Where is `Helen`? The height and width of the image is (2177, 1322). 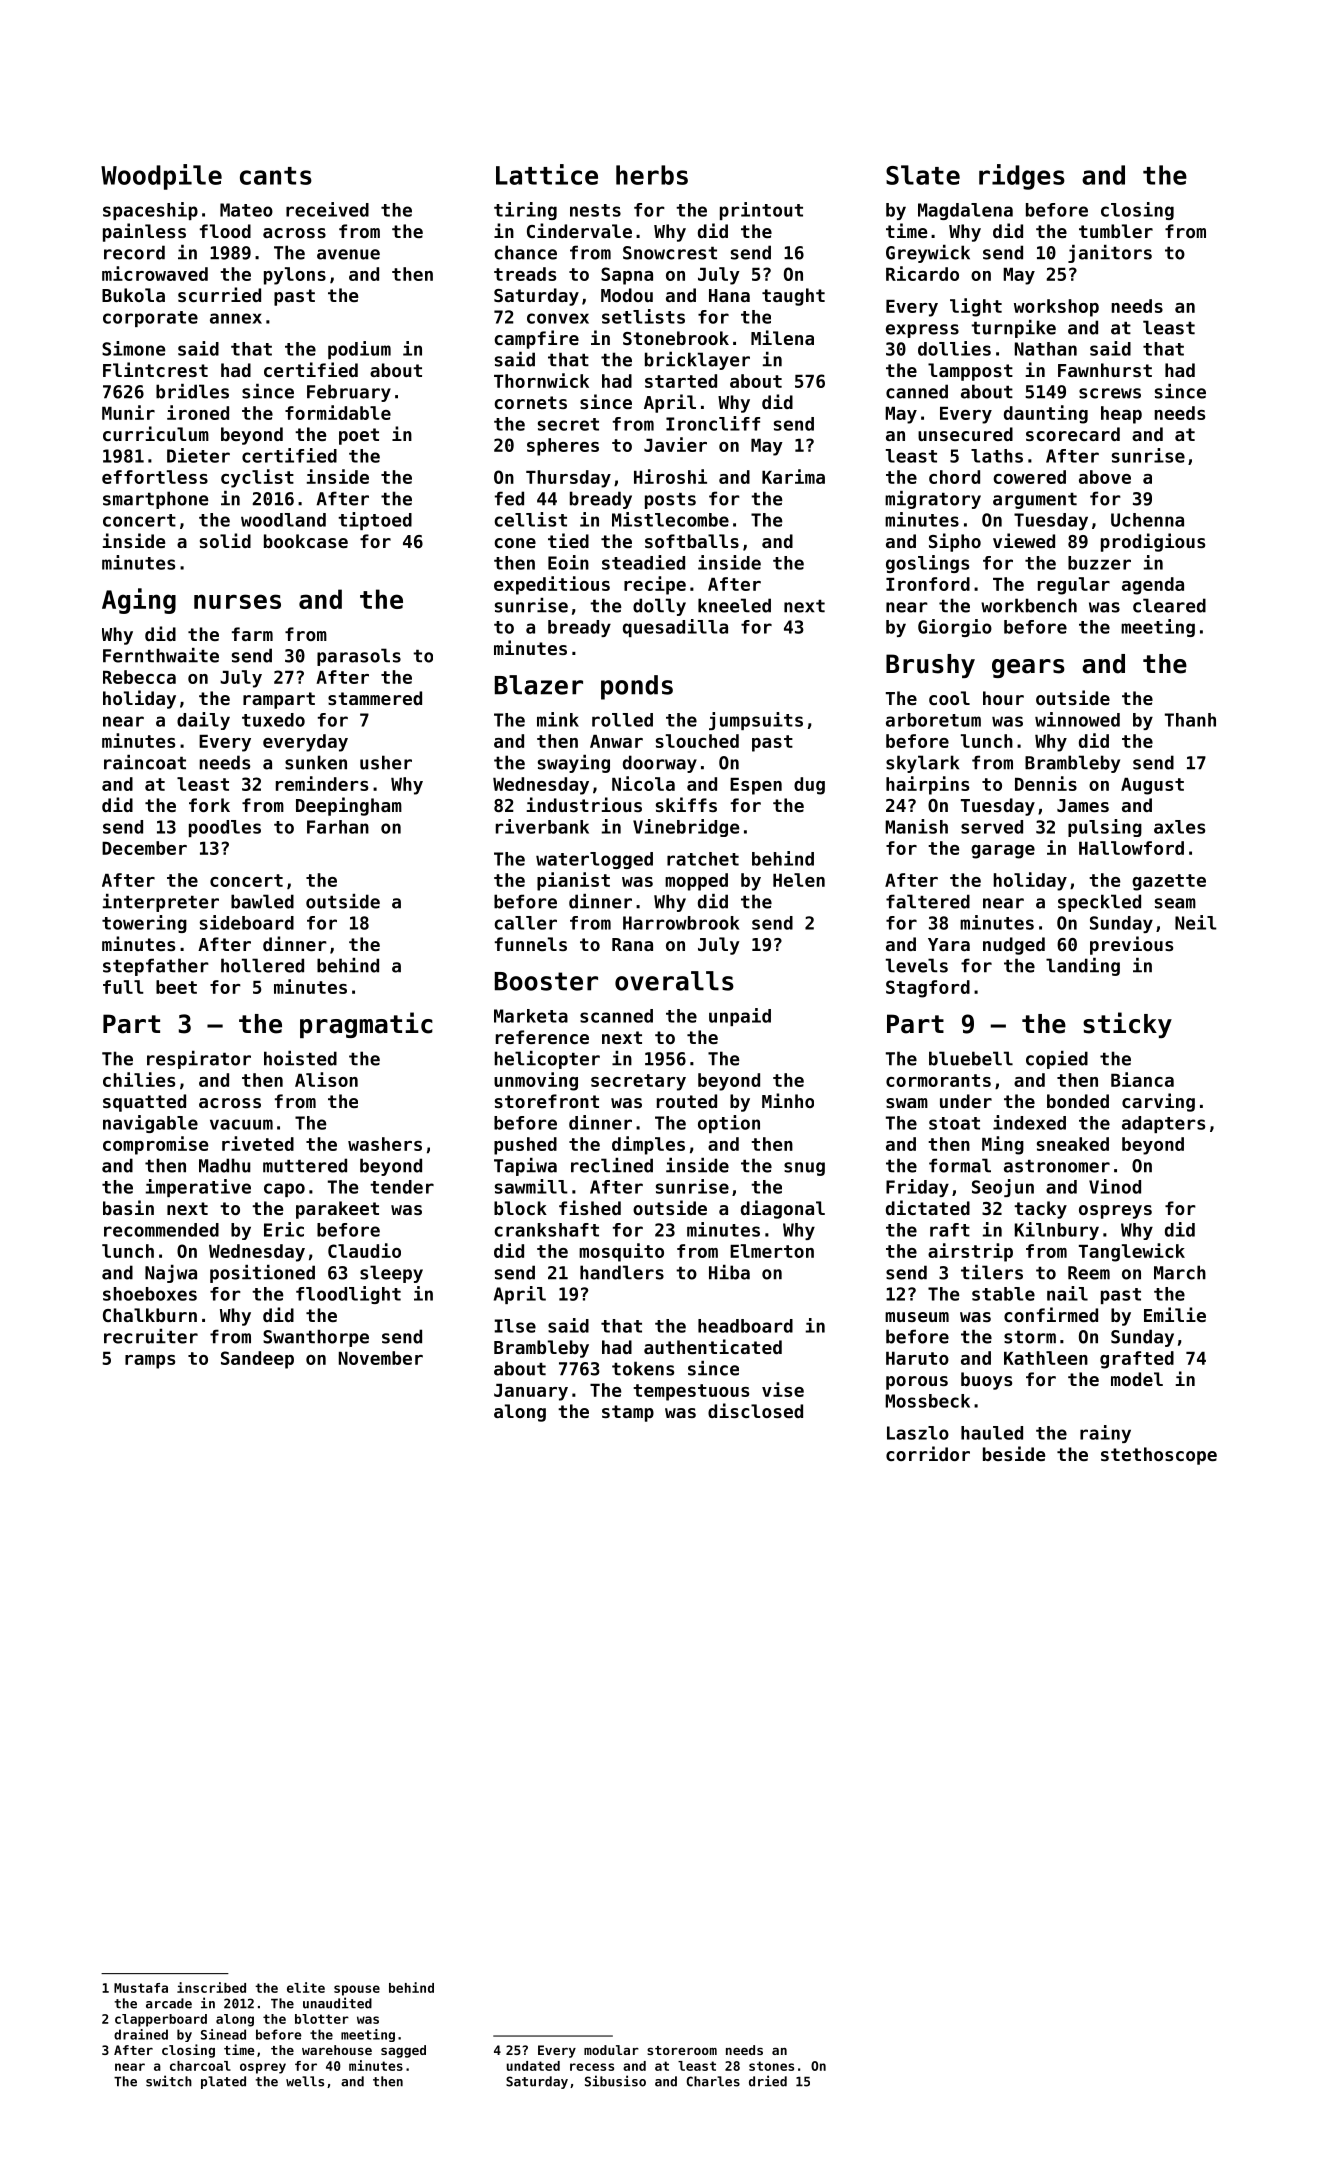
Helen is located at coordinates (799, 880).
